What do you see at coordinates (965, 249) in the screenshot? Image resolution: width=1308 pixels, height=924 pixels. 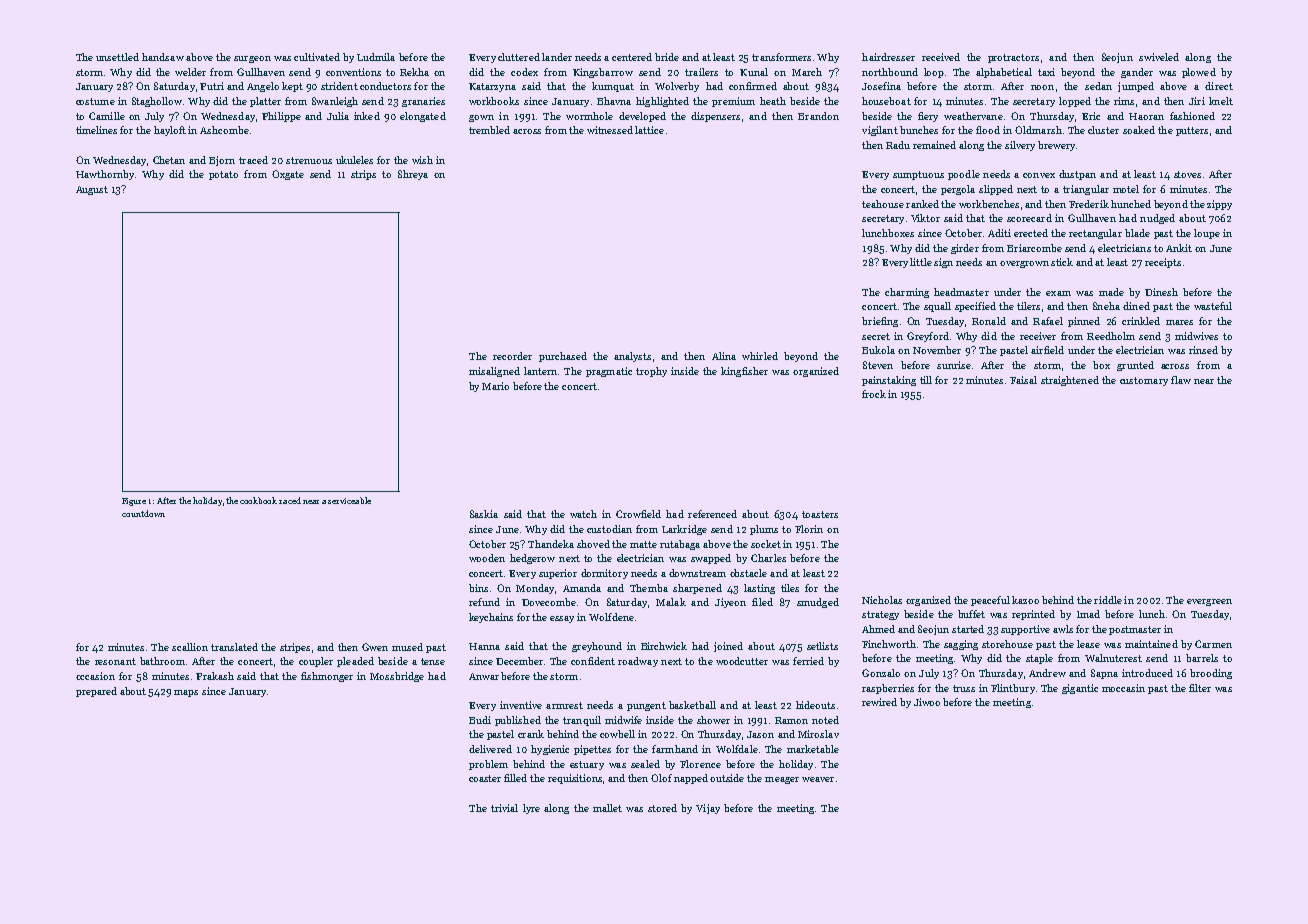 I see `girder` at bounding box center [965, 249].
